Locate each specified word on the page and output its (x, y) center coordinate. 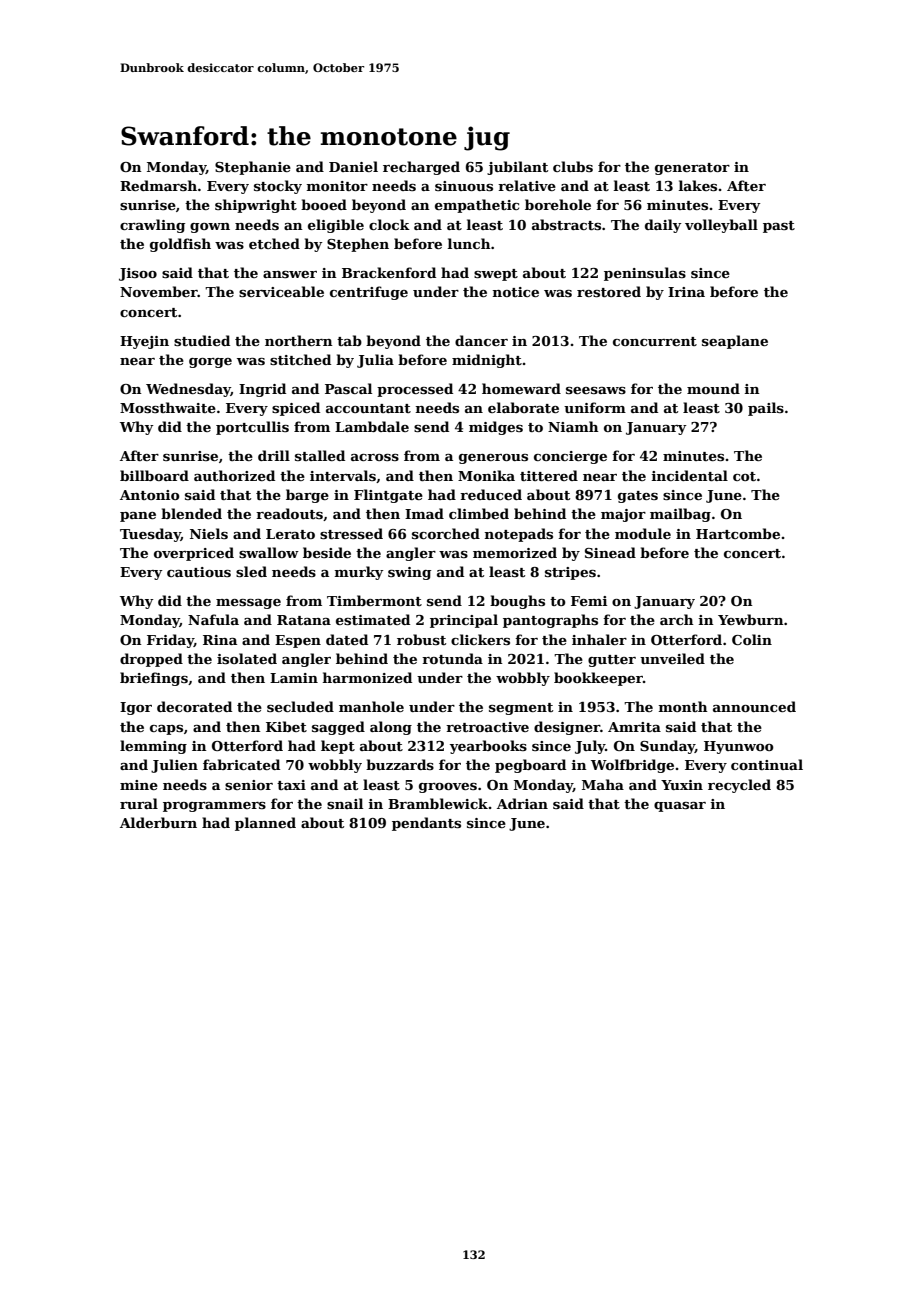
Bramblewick (438, 803)
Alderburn (158, 822)
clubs (573, 166)
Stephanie (253, 168)
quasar (680, 807)
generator (692, 169)
